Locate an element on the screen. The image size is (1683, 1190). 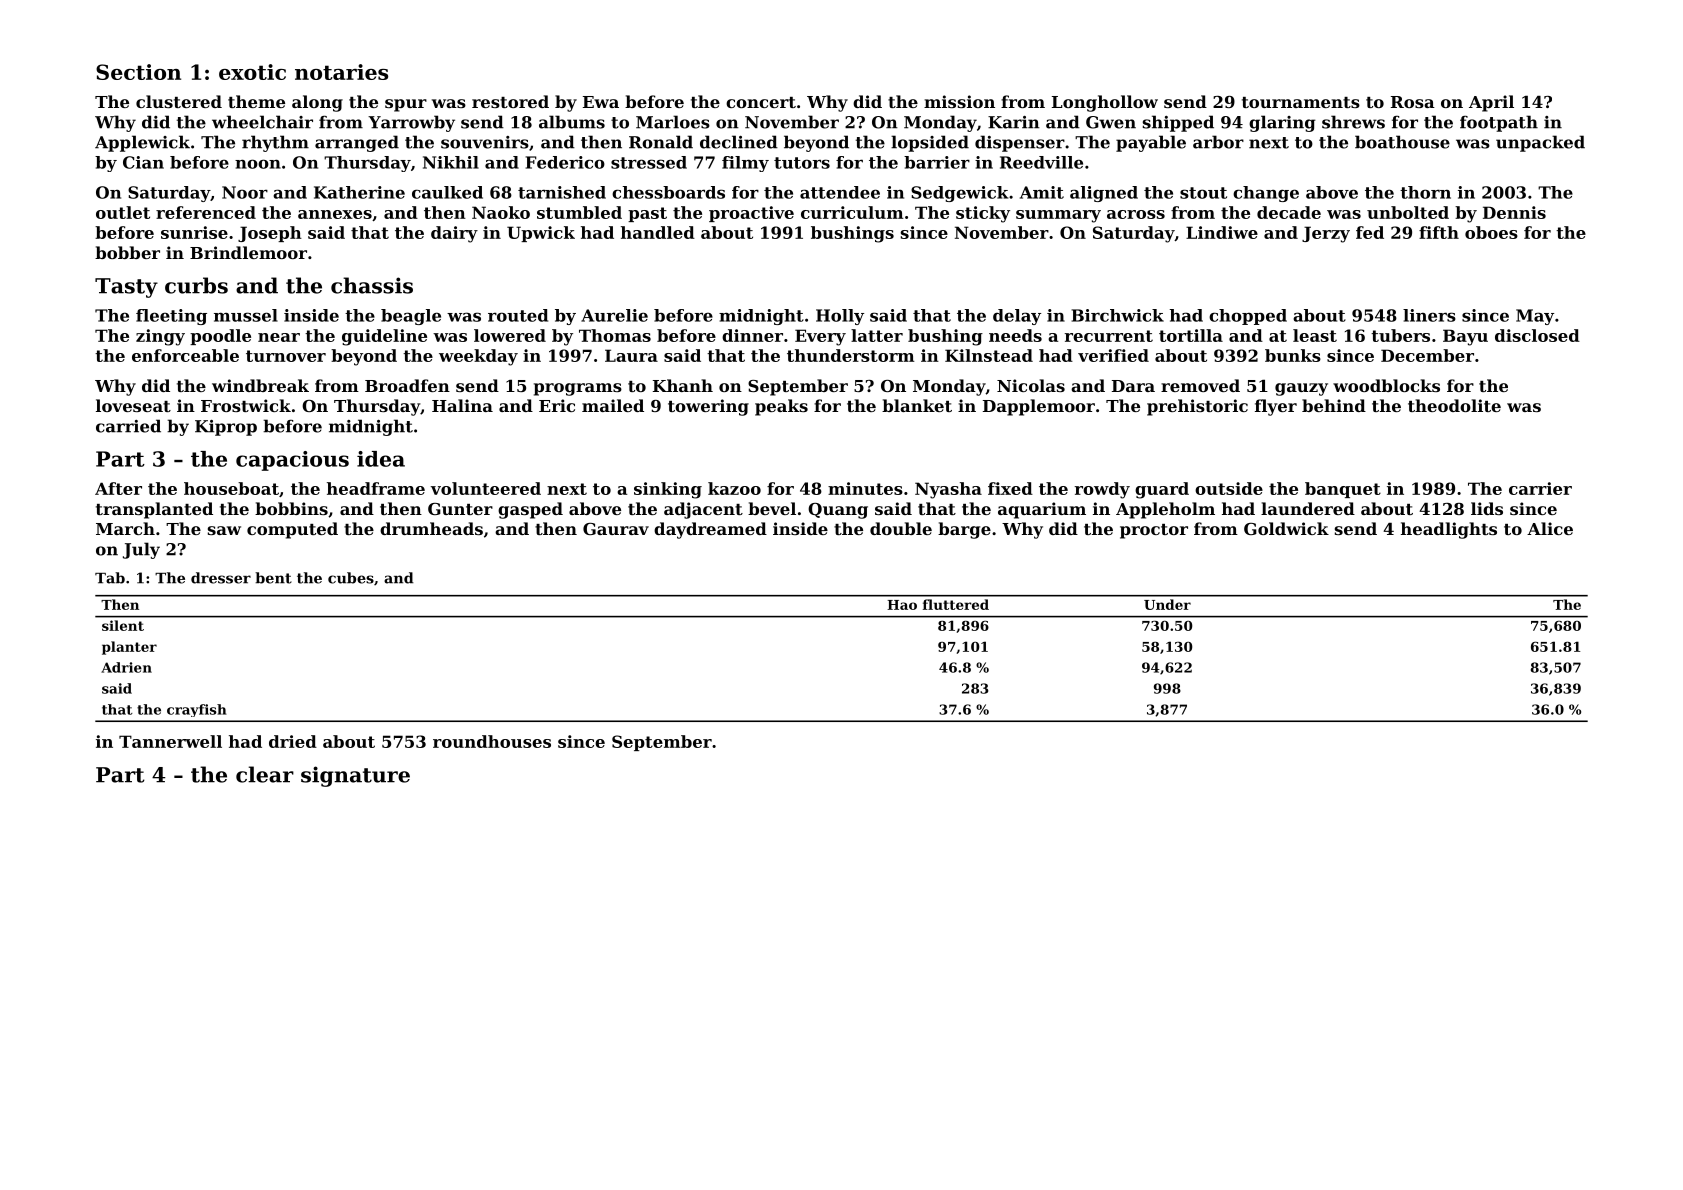
Frostwick is located at coordinates (246, 405).
